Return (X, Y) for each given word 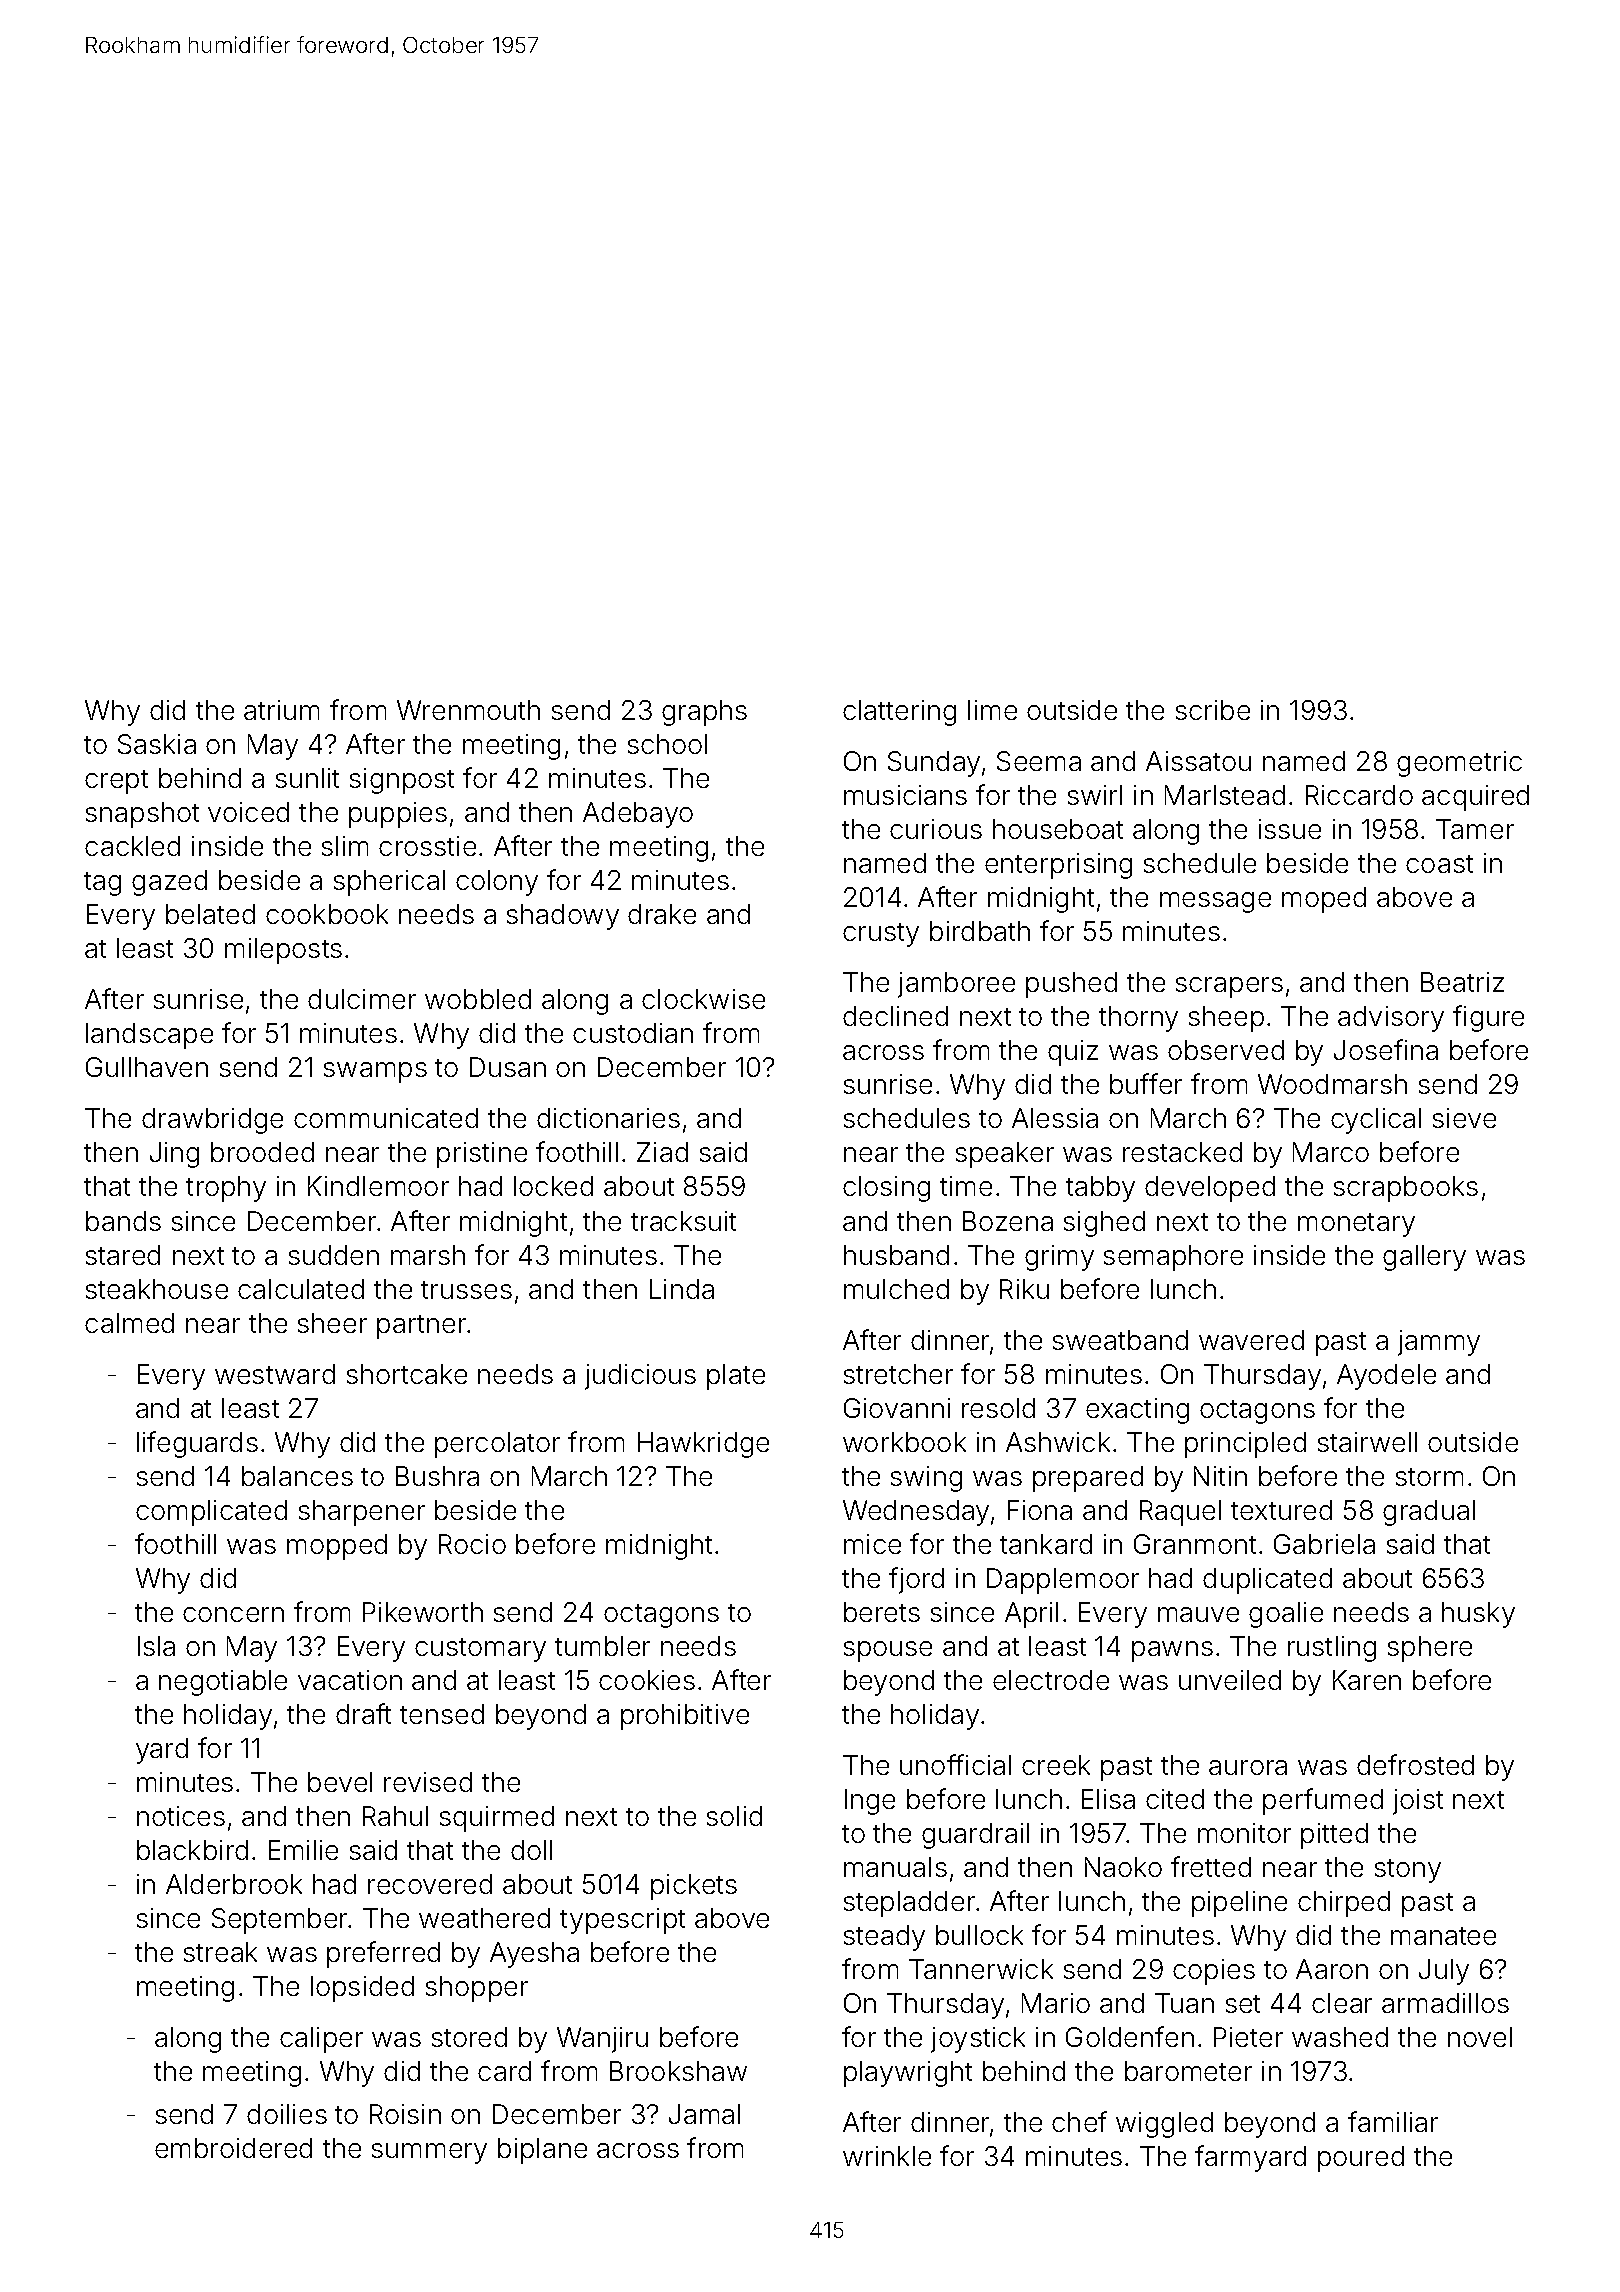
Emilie (303, 1850)
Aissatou (1198, 761)
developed (1210, 1189)
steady (884, 1938)
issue (1290, 829)
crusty (881, 935)
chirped (1344, 1904)
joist (1418, 1802)
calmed (129, 1323)
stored (469, 2037)
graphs (704, 713)
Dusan (508, 1067)
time (966, 1186)
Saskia (157, 744)
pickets (694, 1887)
